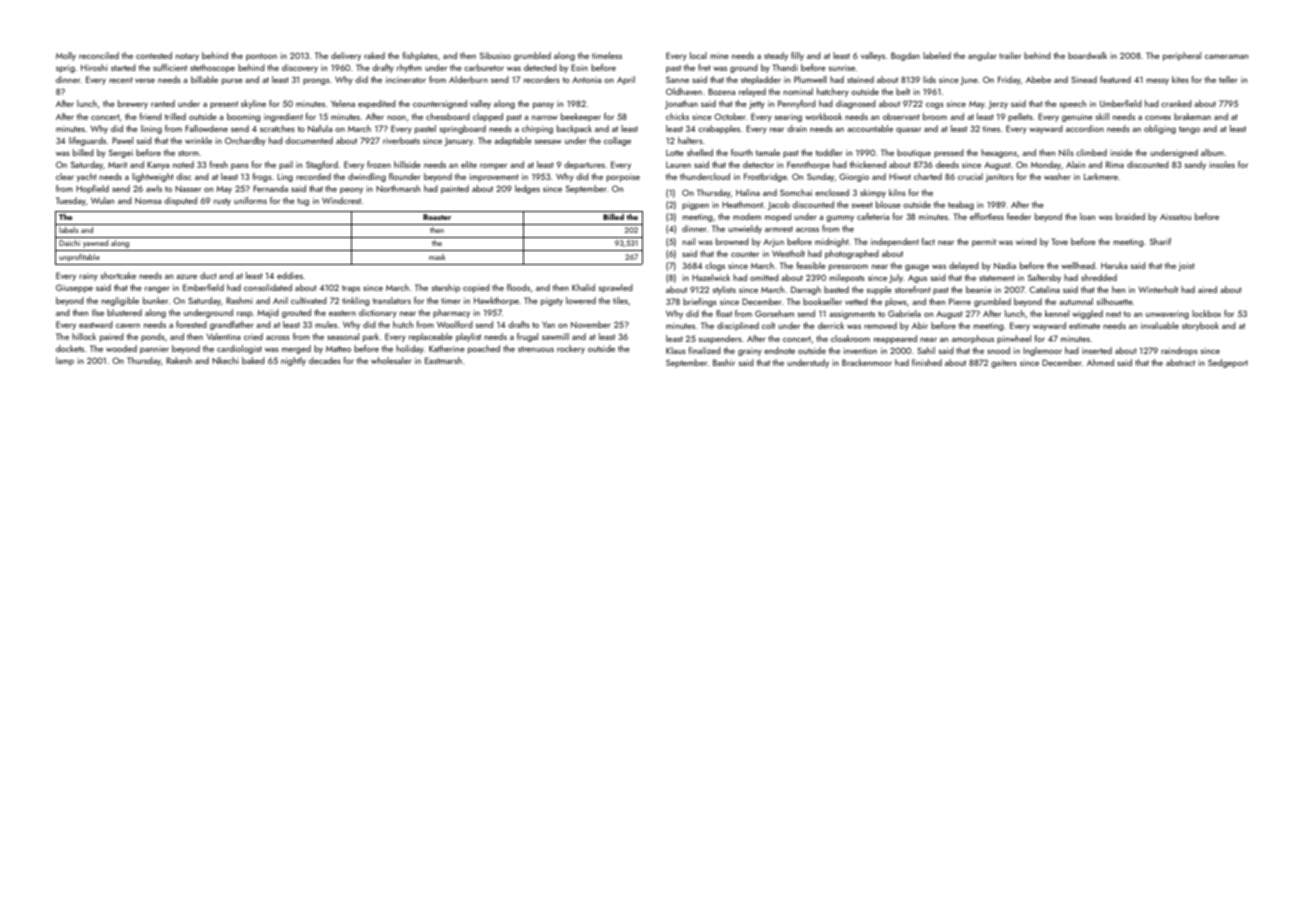 This screenshot has width=1308, height=924. Describe the element at coordinates (1182, 56) in the screenshot. I see `peripheral` at that location.
